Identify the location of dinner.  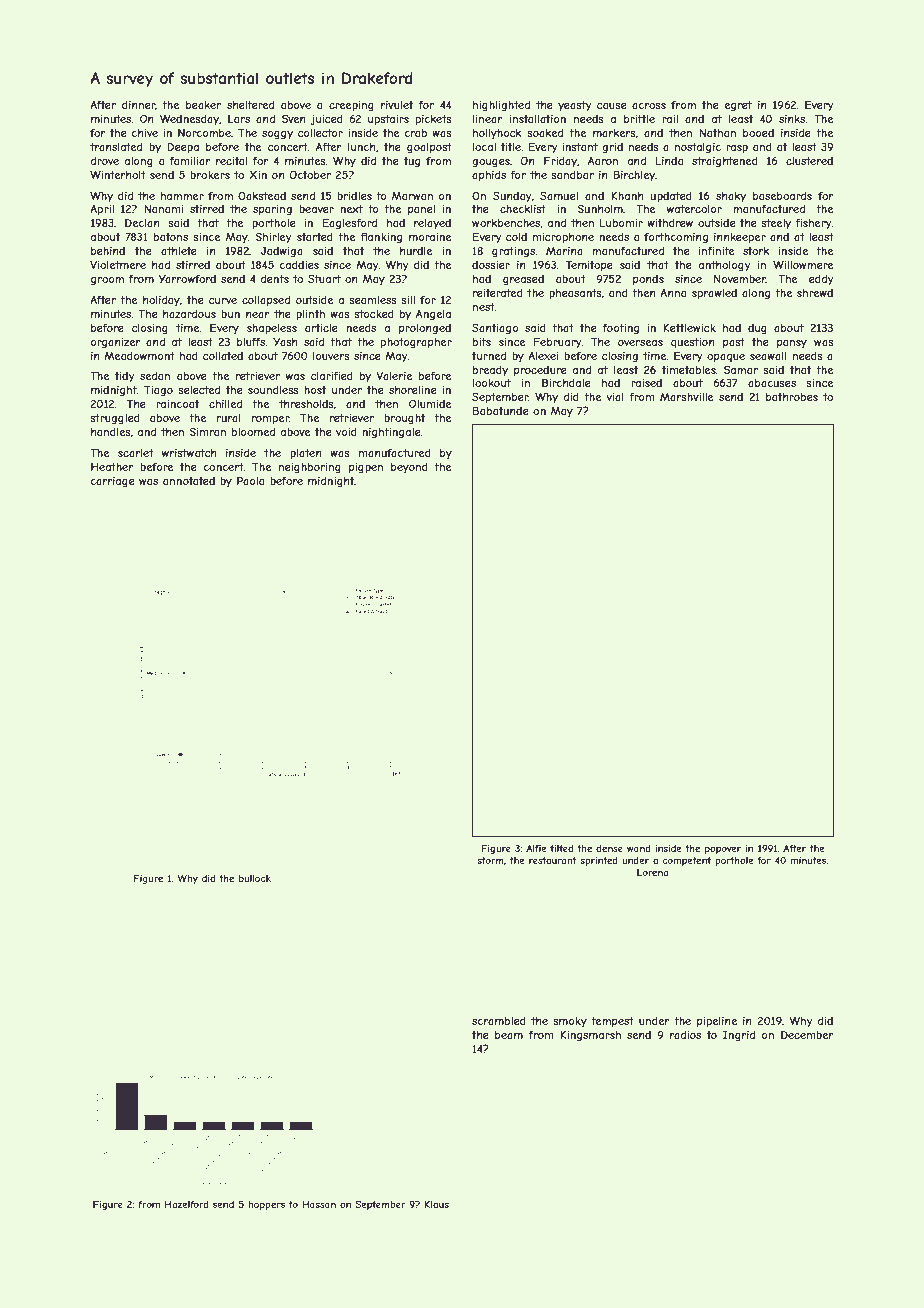
(138, 105).
